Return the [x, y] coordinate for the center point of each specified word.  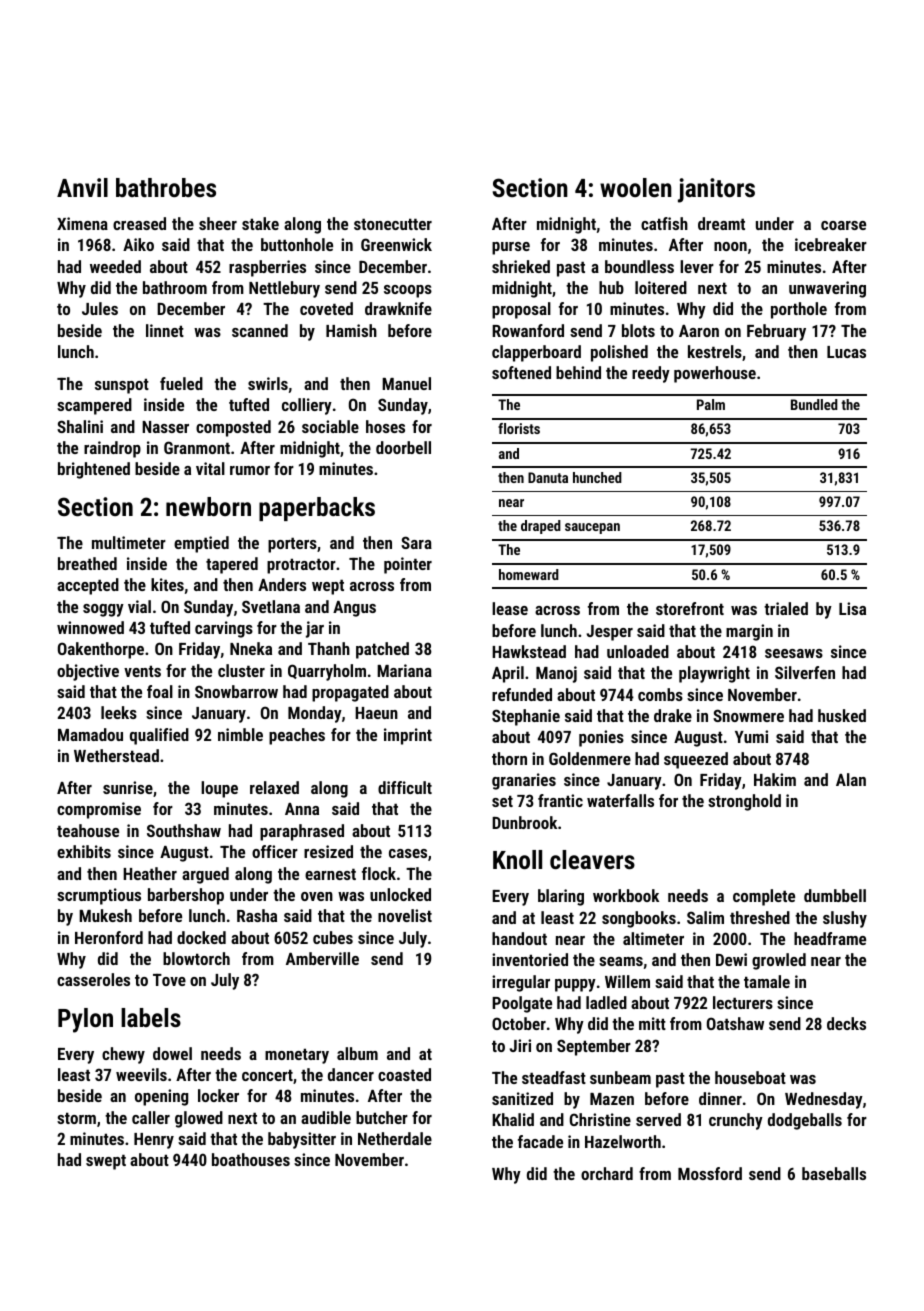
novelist [405, 915]
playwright [714, 674]
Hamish [351, 330]
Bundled [814, 404]
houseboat [750, 1077]
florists [519, 428]
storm [76, 1118]
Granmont [197, 447]
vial [139, 606]
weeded [115, 266]
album [357, 1053]
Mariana [404, 670]
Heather [150, 873]
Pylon [85, 1020]
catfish [664, 223]
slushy [845, 919]
